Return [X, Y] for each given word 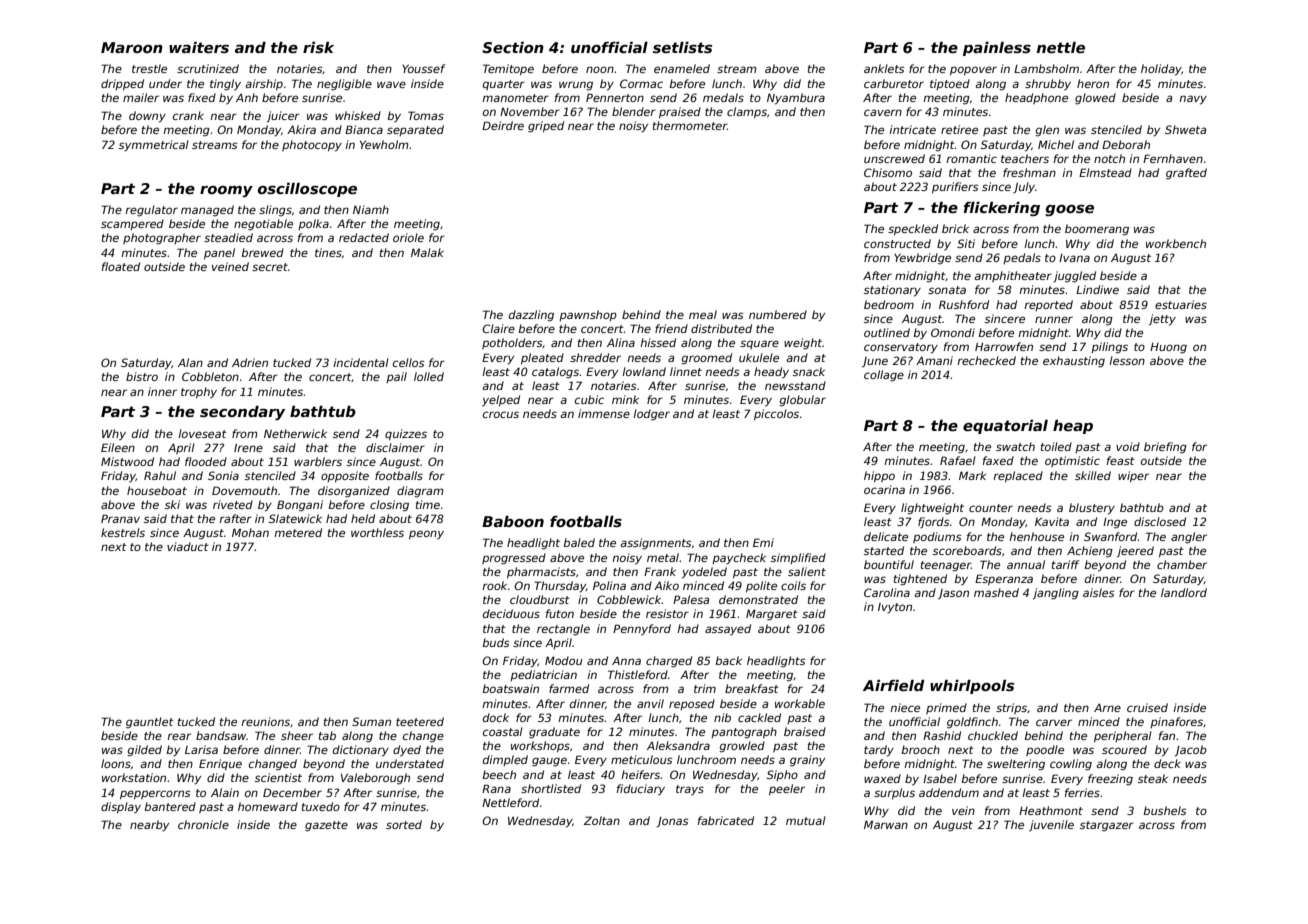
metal [663, 557]
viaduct [188, 546]
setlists [682, 47]
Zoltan [601, 820]
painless [997, 49]
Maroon [132, 47]
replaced [1018, 476]
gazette [326, 826]
